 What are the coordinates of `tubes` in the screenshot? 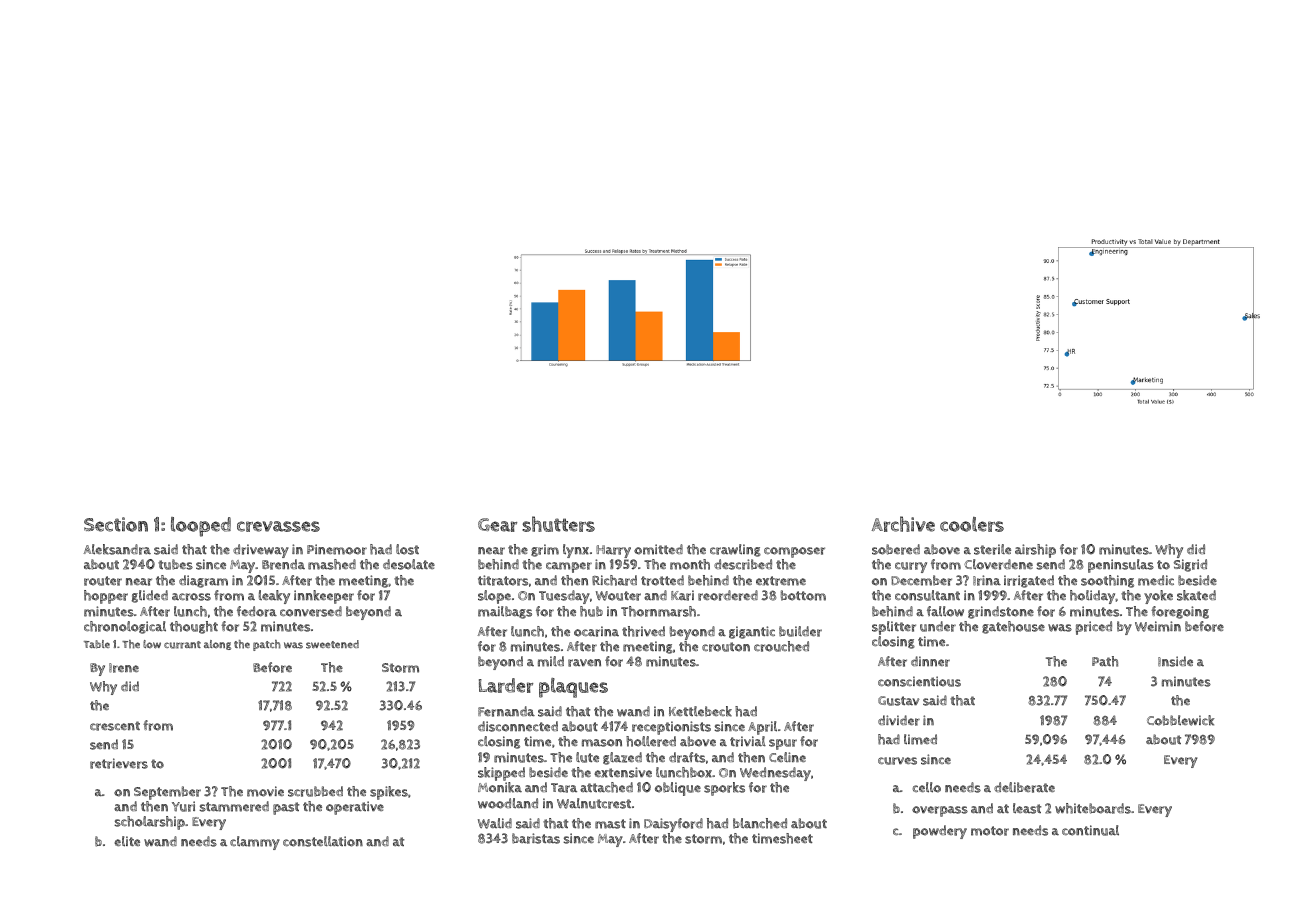 It's located at (175, 564).
